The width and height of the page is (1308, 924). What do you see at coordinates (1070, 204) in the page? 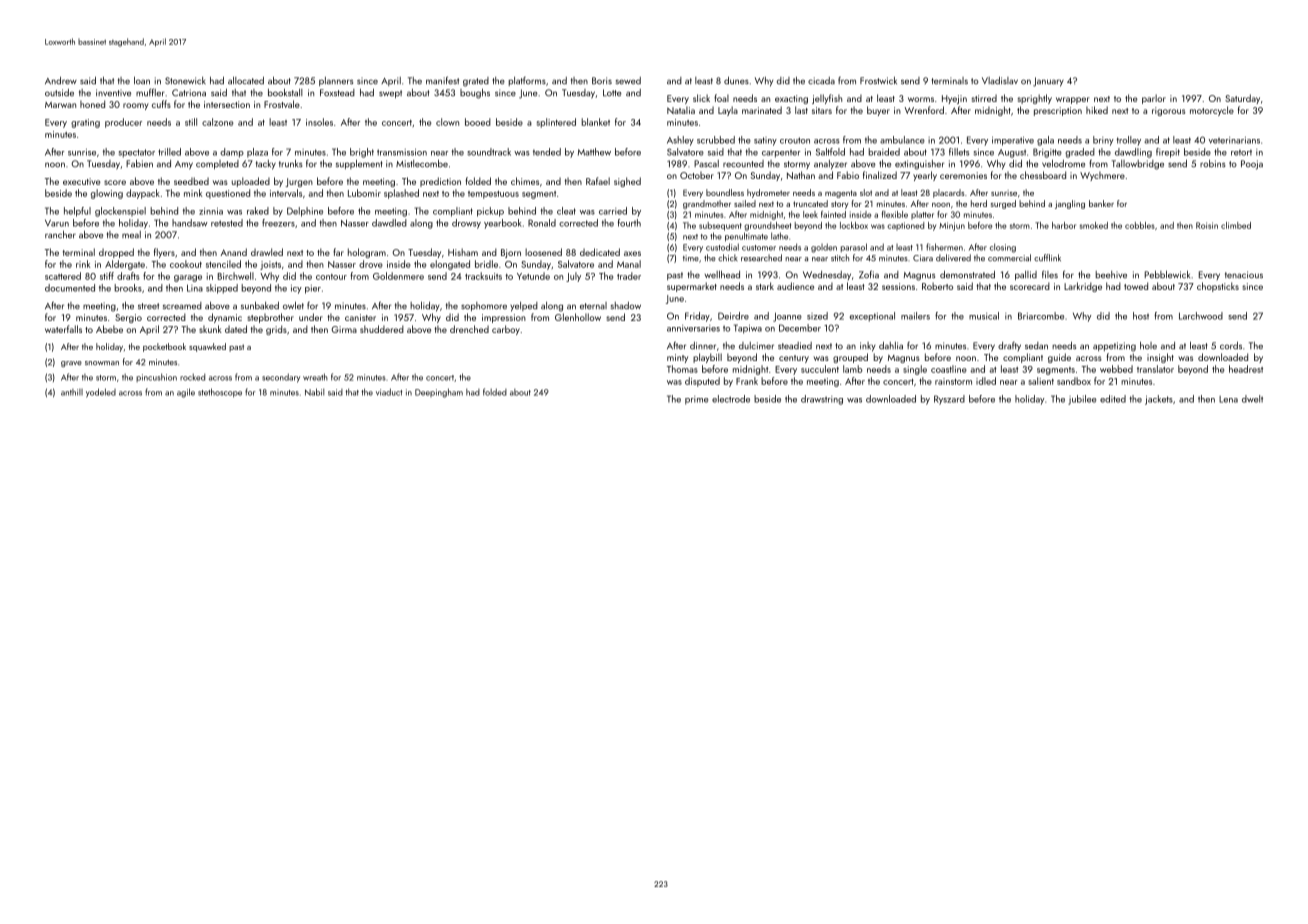
I see `jangling` at bounding box center [1070, 204].
